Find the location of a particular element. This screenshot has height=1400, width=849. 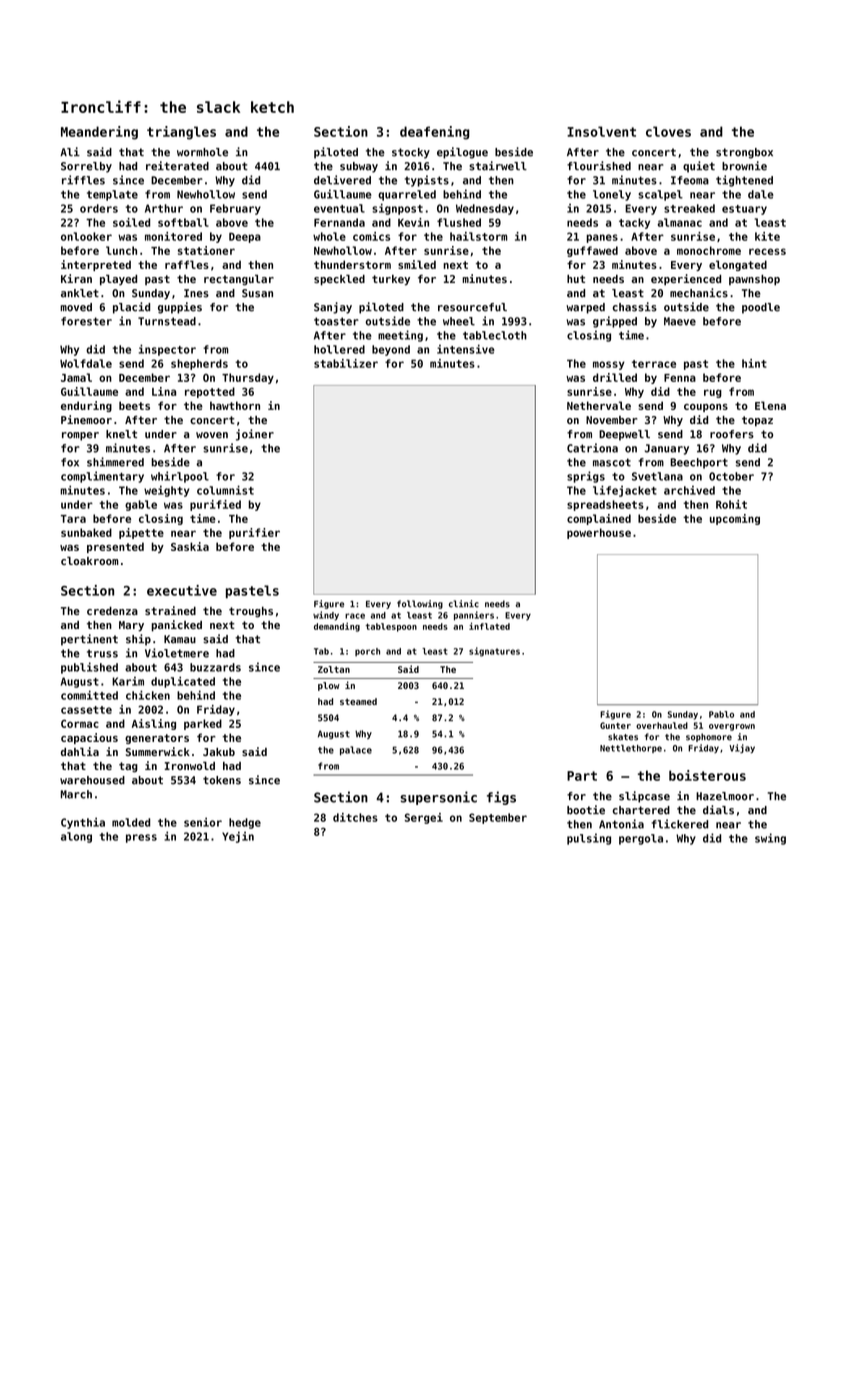

tablecloth is located at coordinates (495, 335).
